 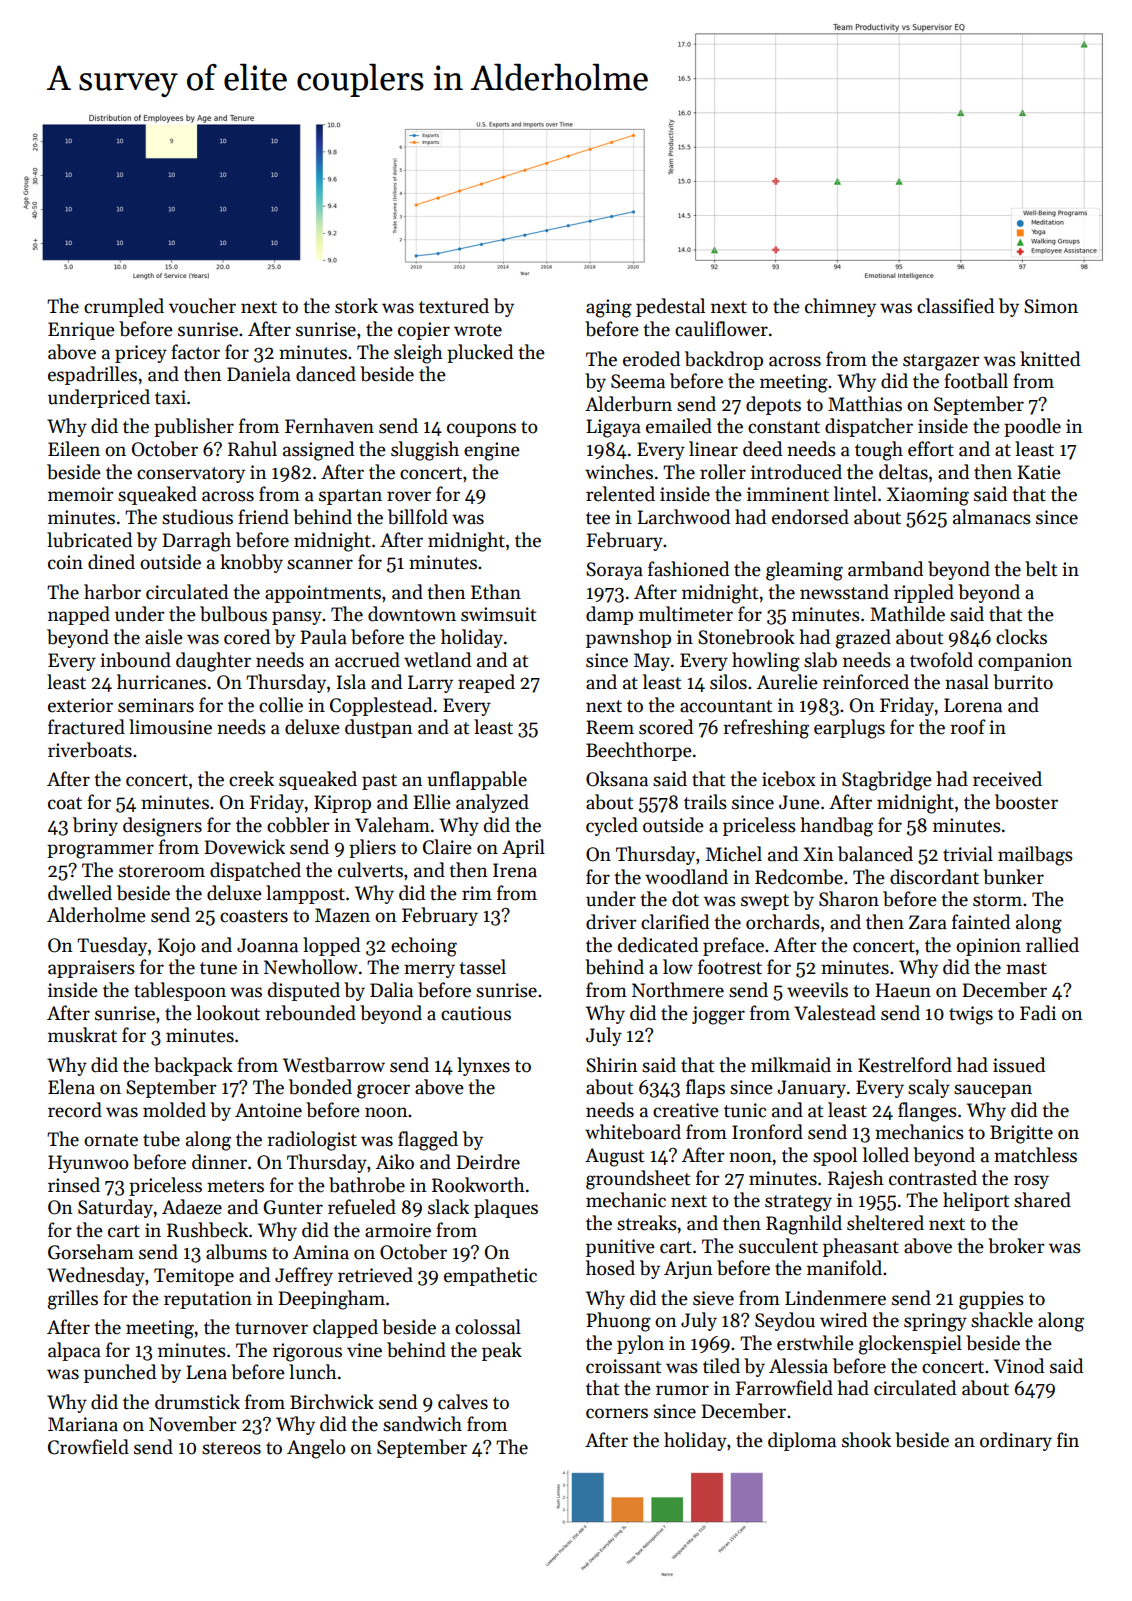 I want to click on Matthias, so click(x=865, y=404).
